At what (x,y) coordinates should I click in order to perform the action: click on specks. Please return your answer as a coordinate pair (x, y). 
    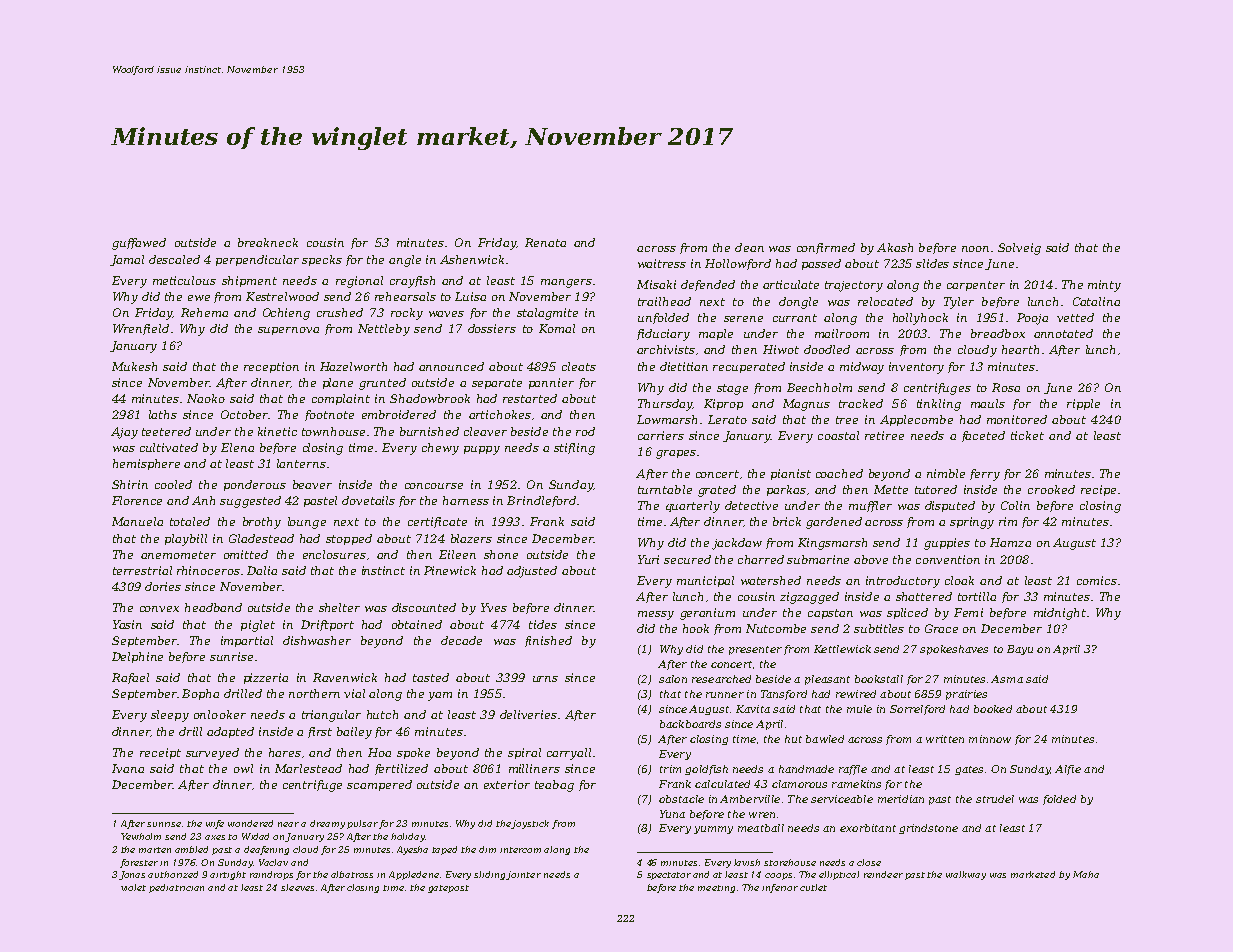
    Looking at the image, I should click on (322, 260).
